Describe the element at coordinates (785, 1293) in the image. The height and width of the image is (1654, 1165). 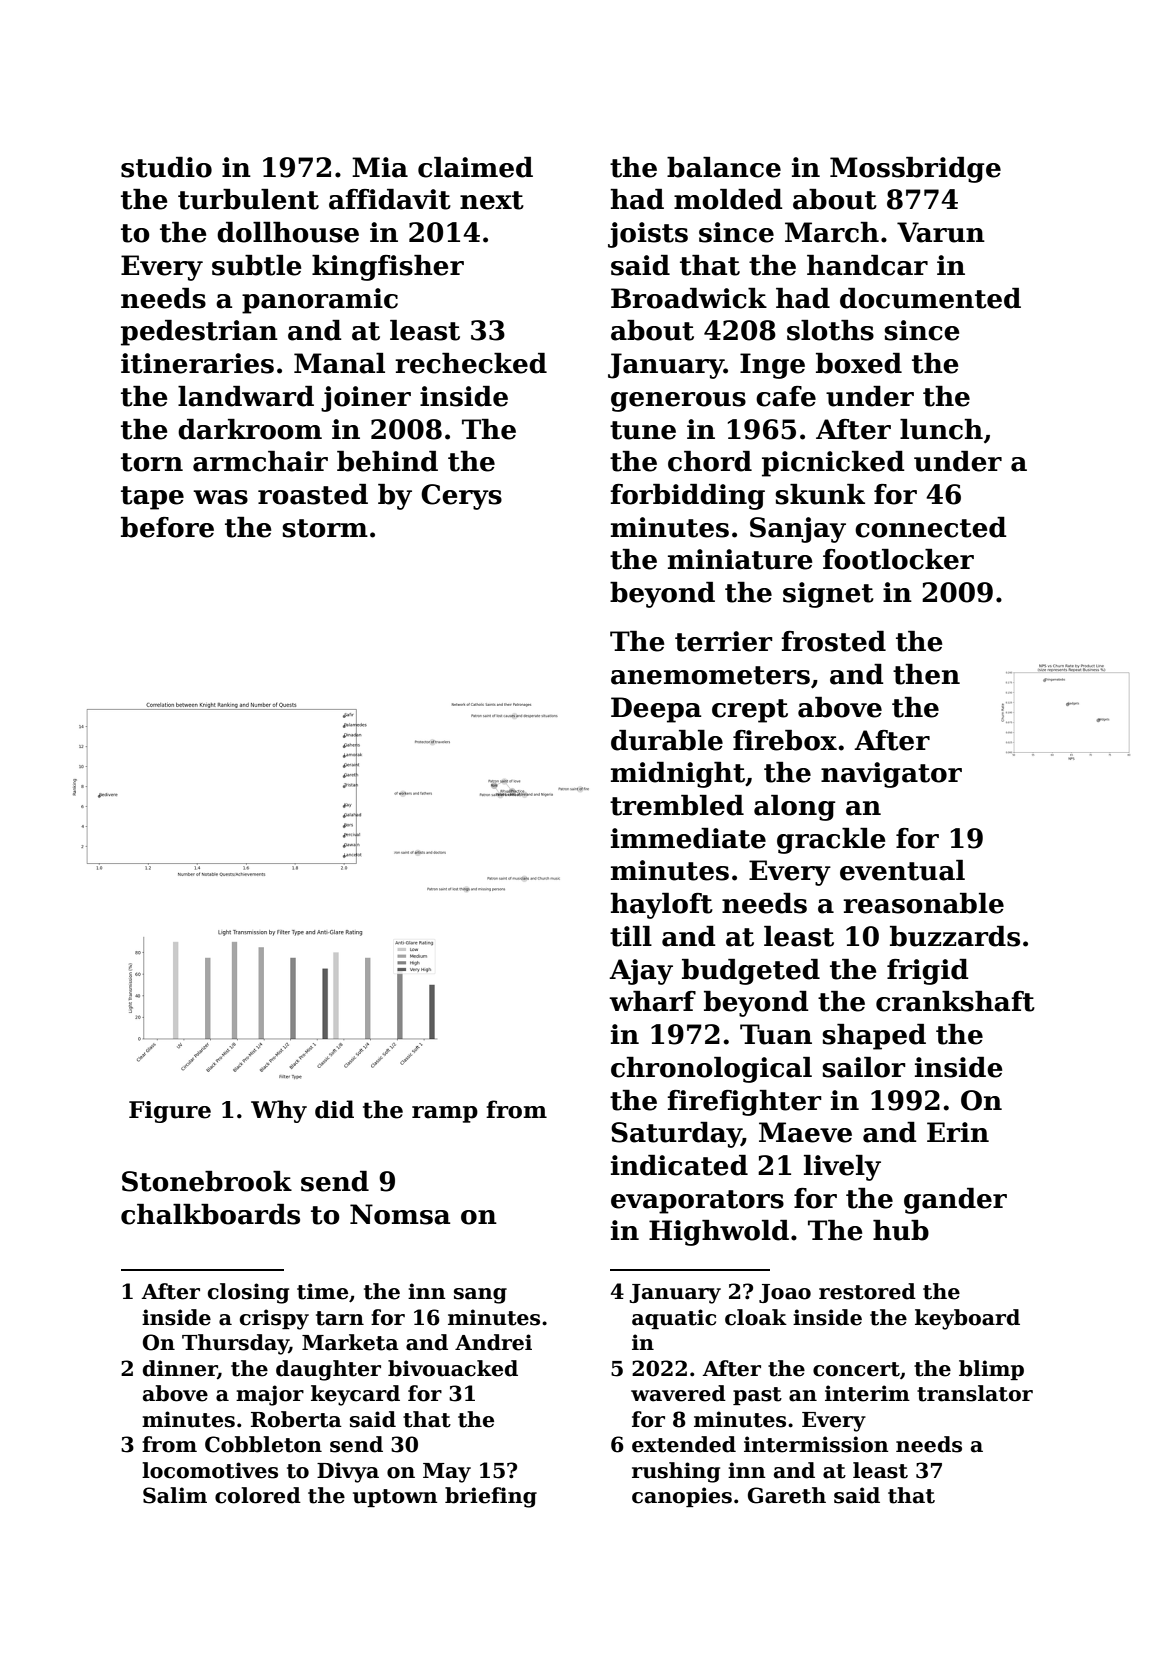
I see `Joao` at that location.
